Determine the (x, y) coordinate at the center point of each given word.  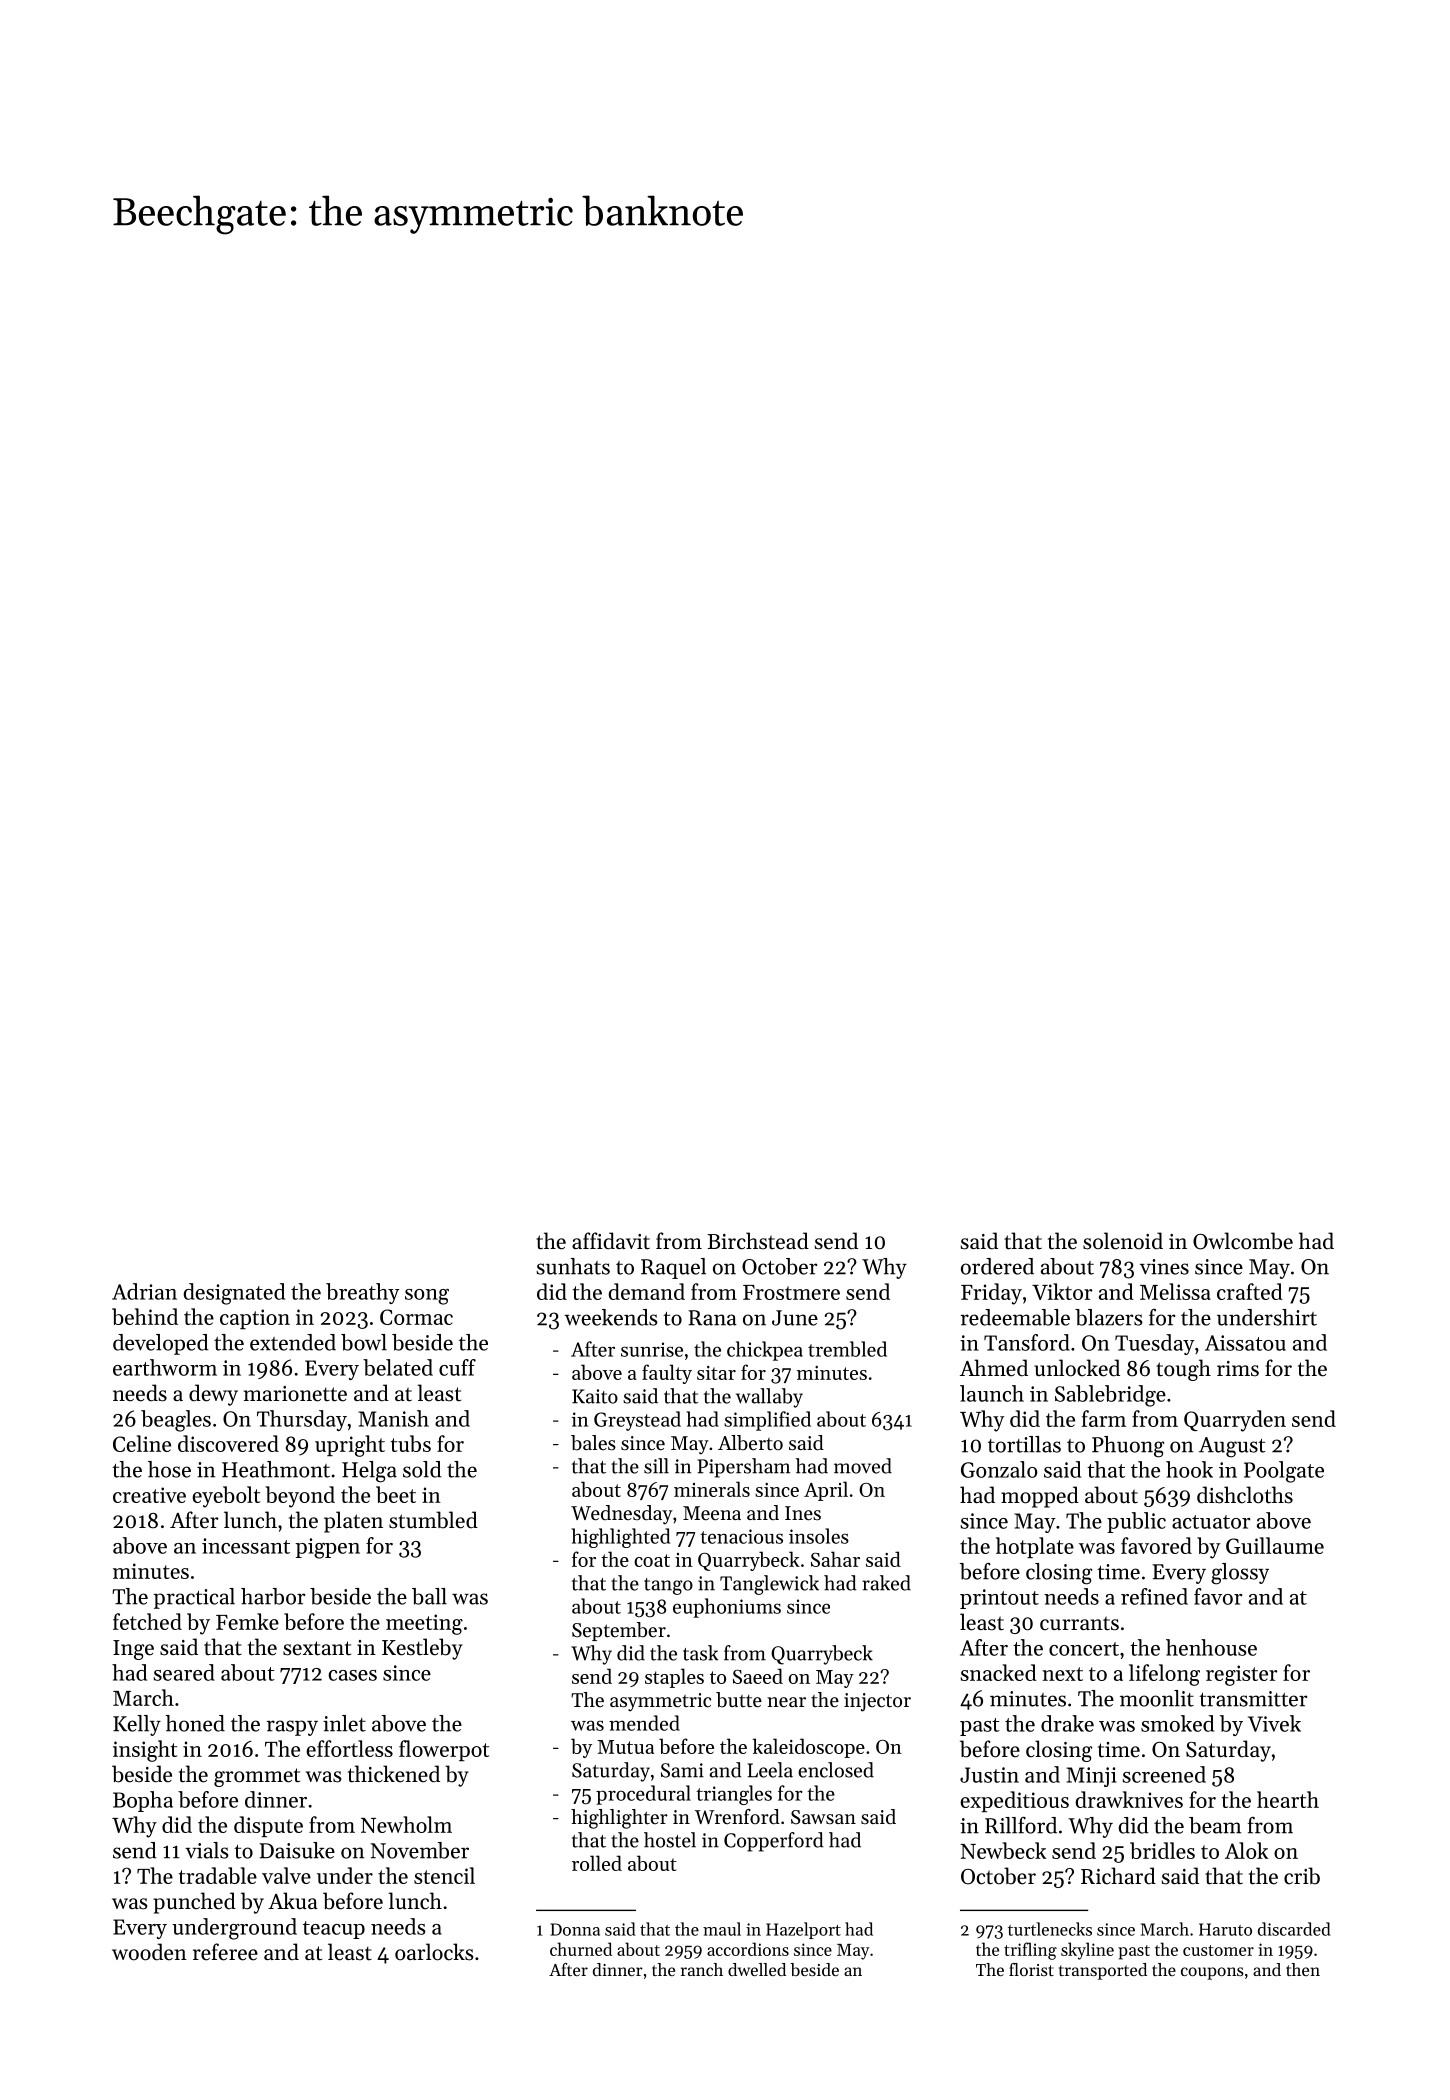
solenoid (1123, 1241)
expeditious (1014, 1801)
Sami (682, 1770)
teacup (334, 1930)
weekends (611, 1317)
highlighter (619, 1819)
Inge (133, 1650)
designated (234, 1294)
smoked (1177, 1723)
